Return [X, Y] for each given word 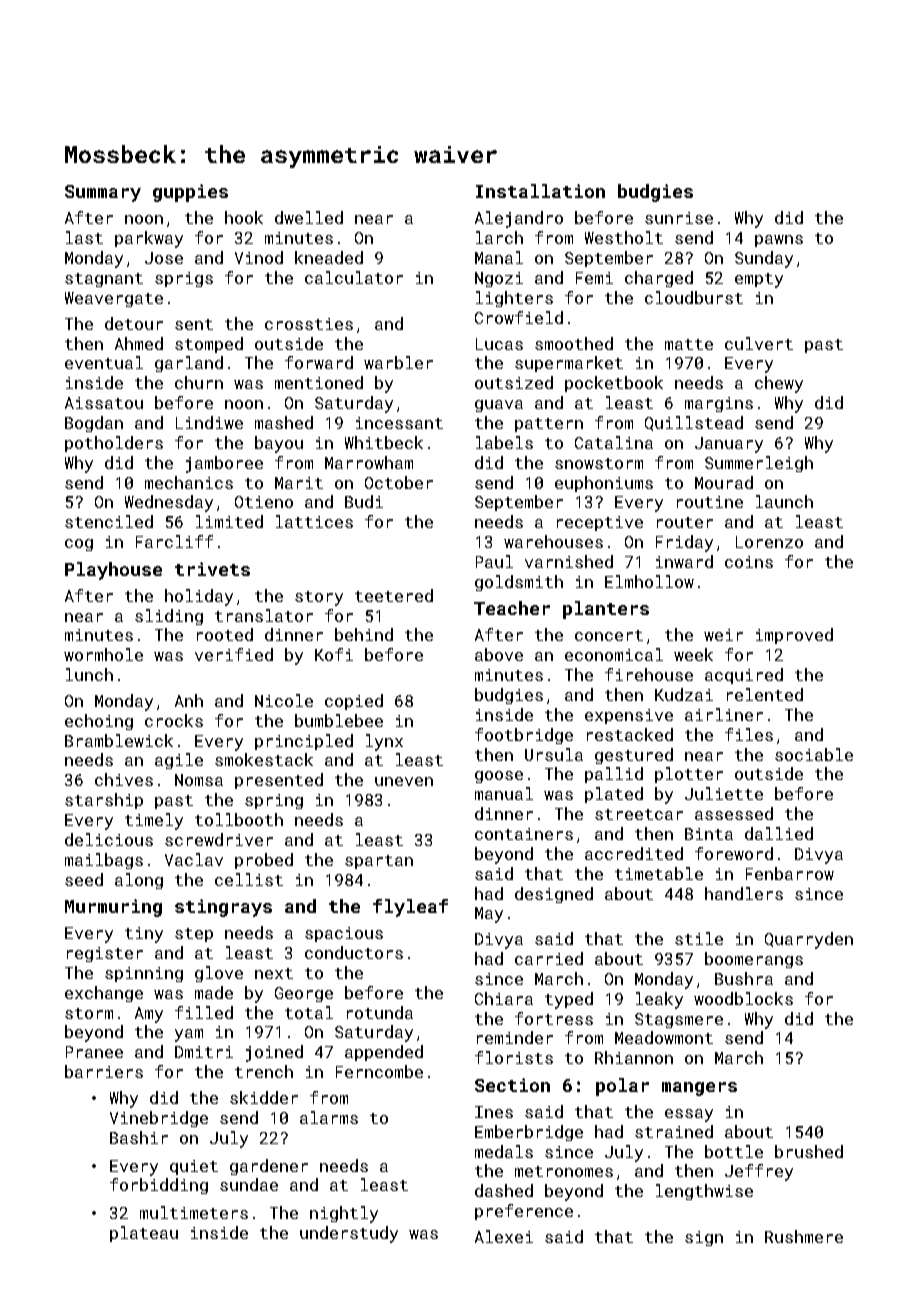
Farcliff [174, 541]
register [105, 954]
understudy [349, 1234]
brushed [809, 1151]
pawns [779, 241]
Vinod [259, 257]
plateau [144, 1234]
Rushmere [804, 1236]
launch [784, 501]
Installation [540, 191]
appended [384, 1053]
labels [504, 442]
